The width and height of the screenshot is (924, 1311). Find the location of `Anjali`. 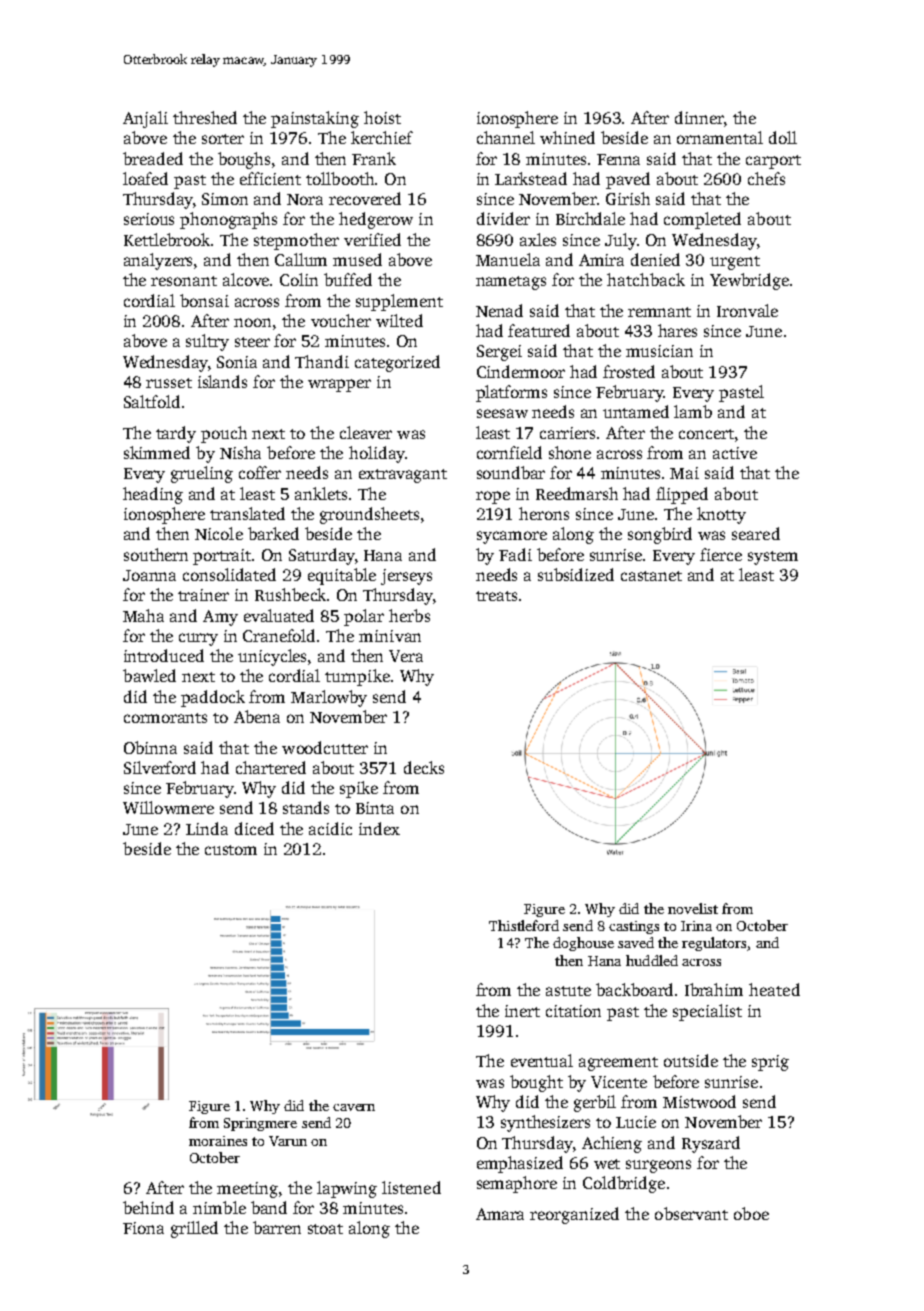

Anjali is located at coordinates (145, 119).
